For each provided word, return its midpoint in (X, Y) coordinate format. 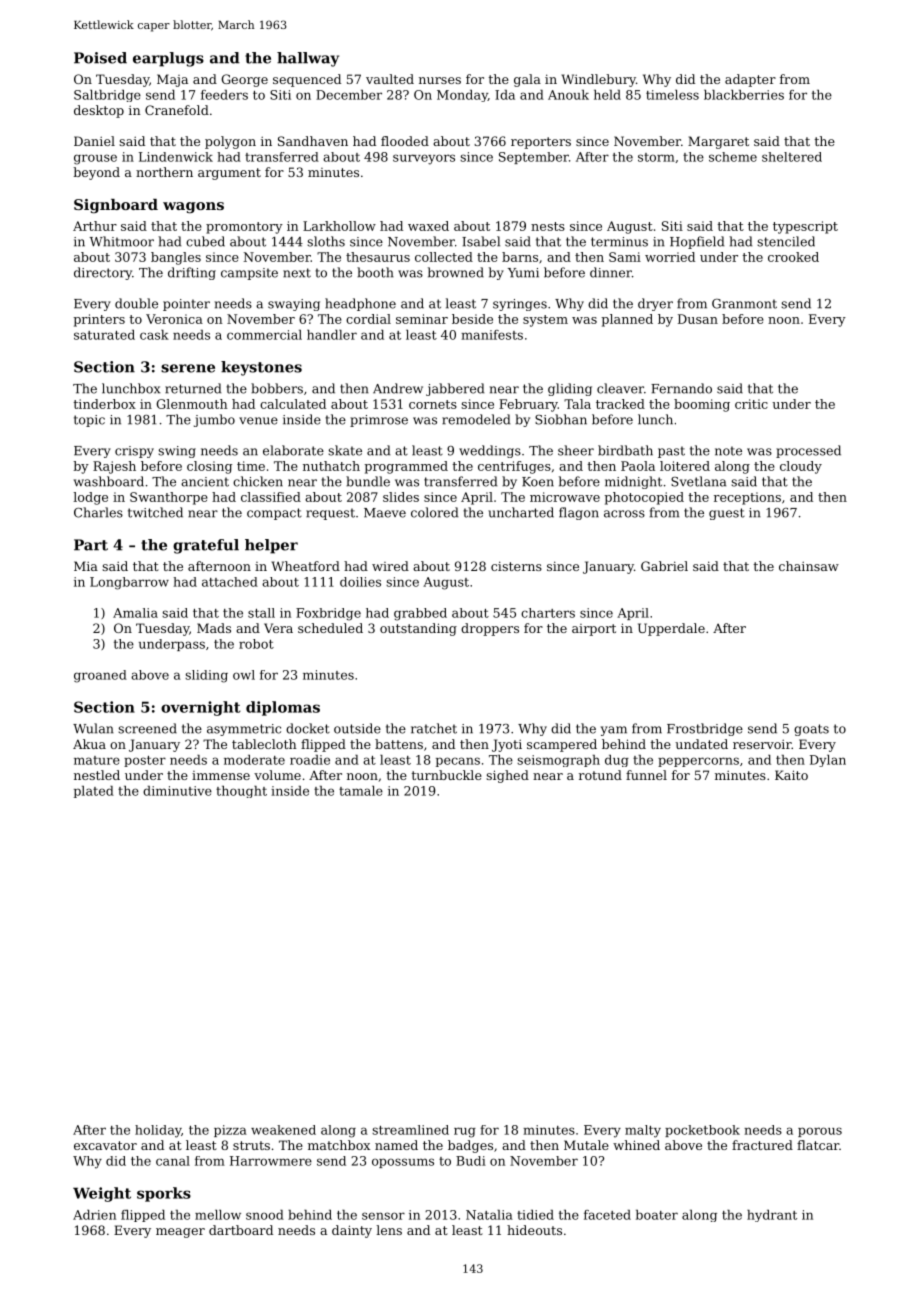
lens (389, 1230)
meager (180, 1233)
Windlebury (599, 80)
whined (636, 1145)
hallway (308, 59)
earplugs (168, 59)
